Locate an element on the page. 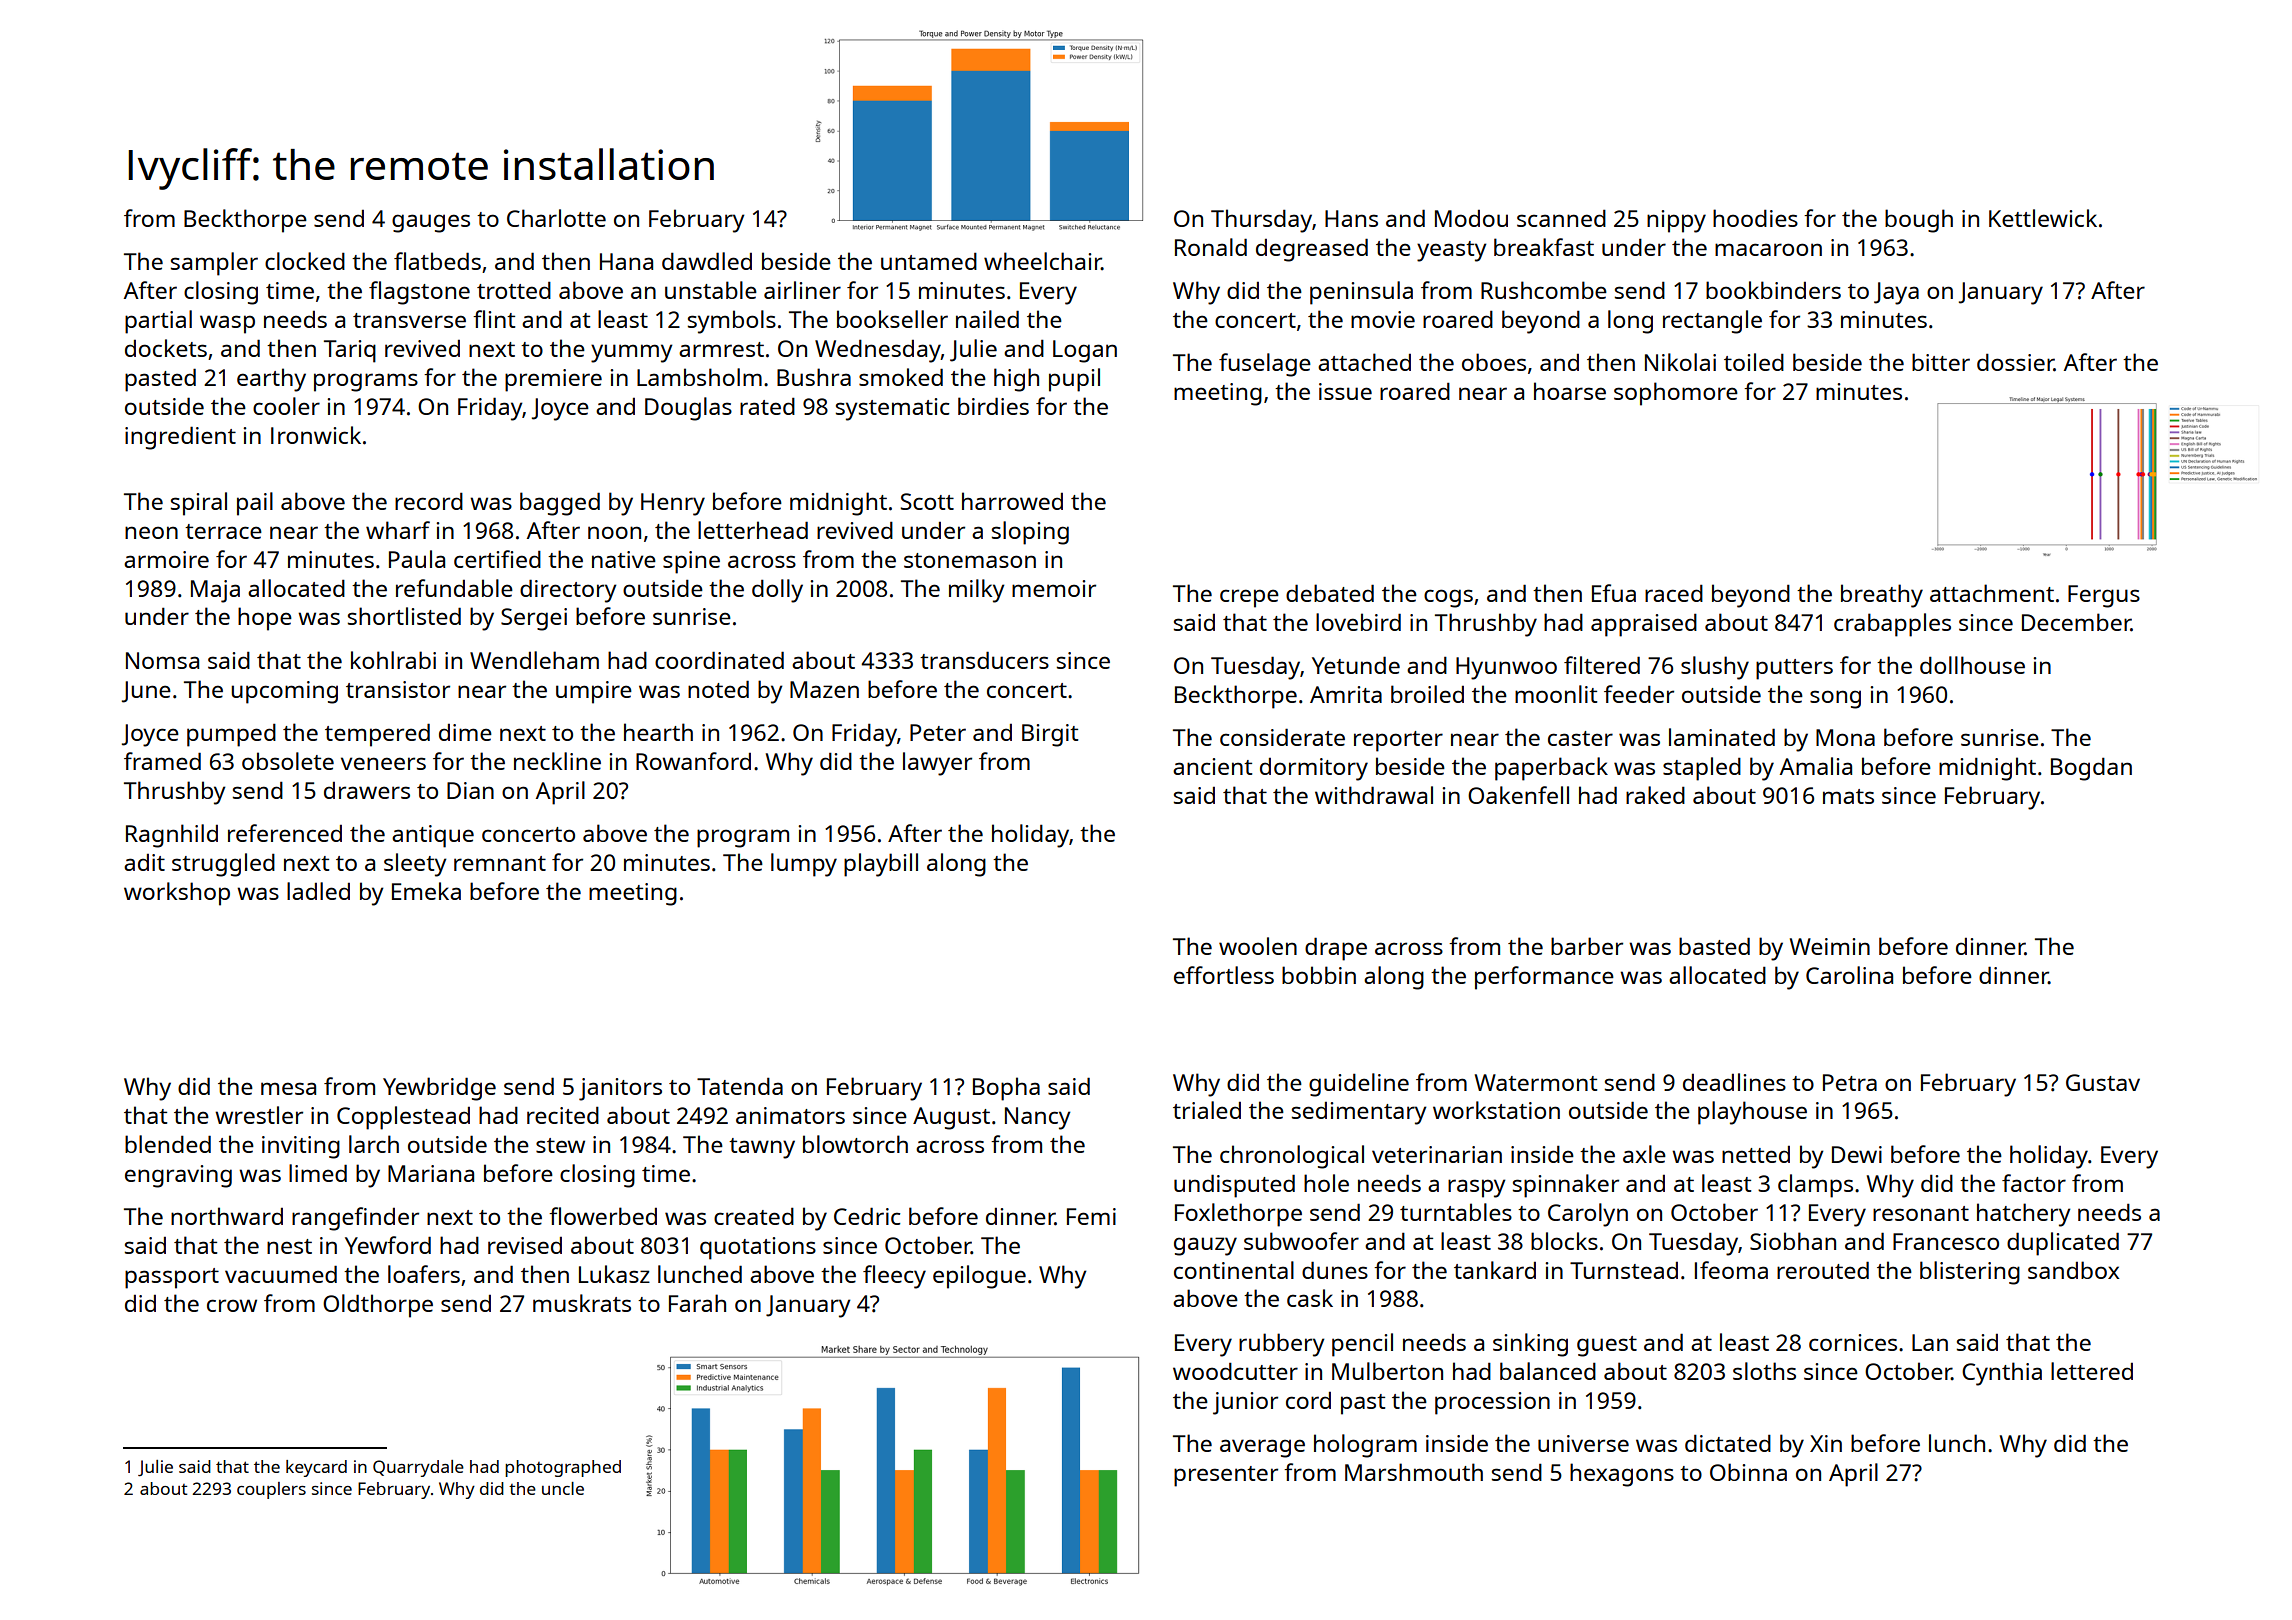 Image resolution: width=2292 pixels, height=1620 pixels. subwoofer is located at coordinates (1301, 1241).
